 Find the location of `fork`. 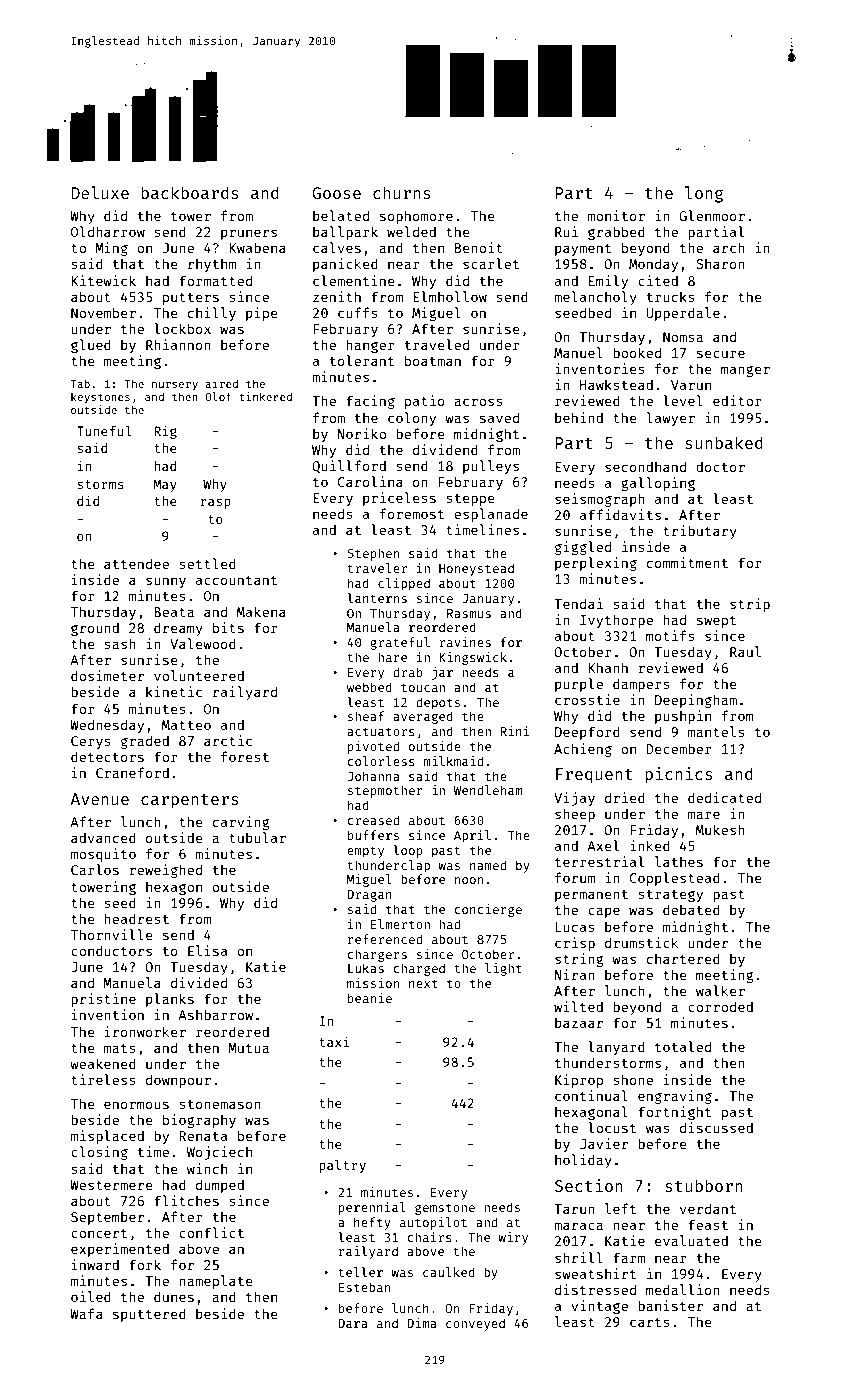

fork is located at coordinates (145, 1264).
